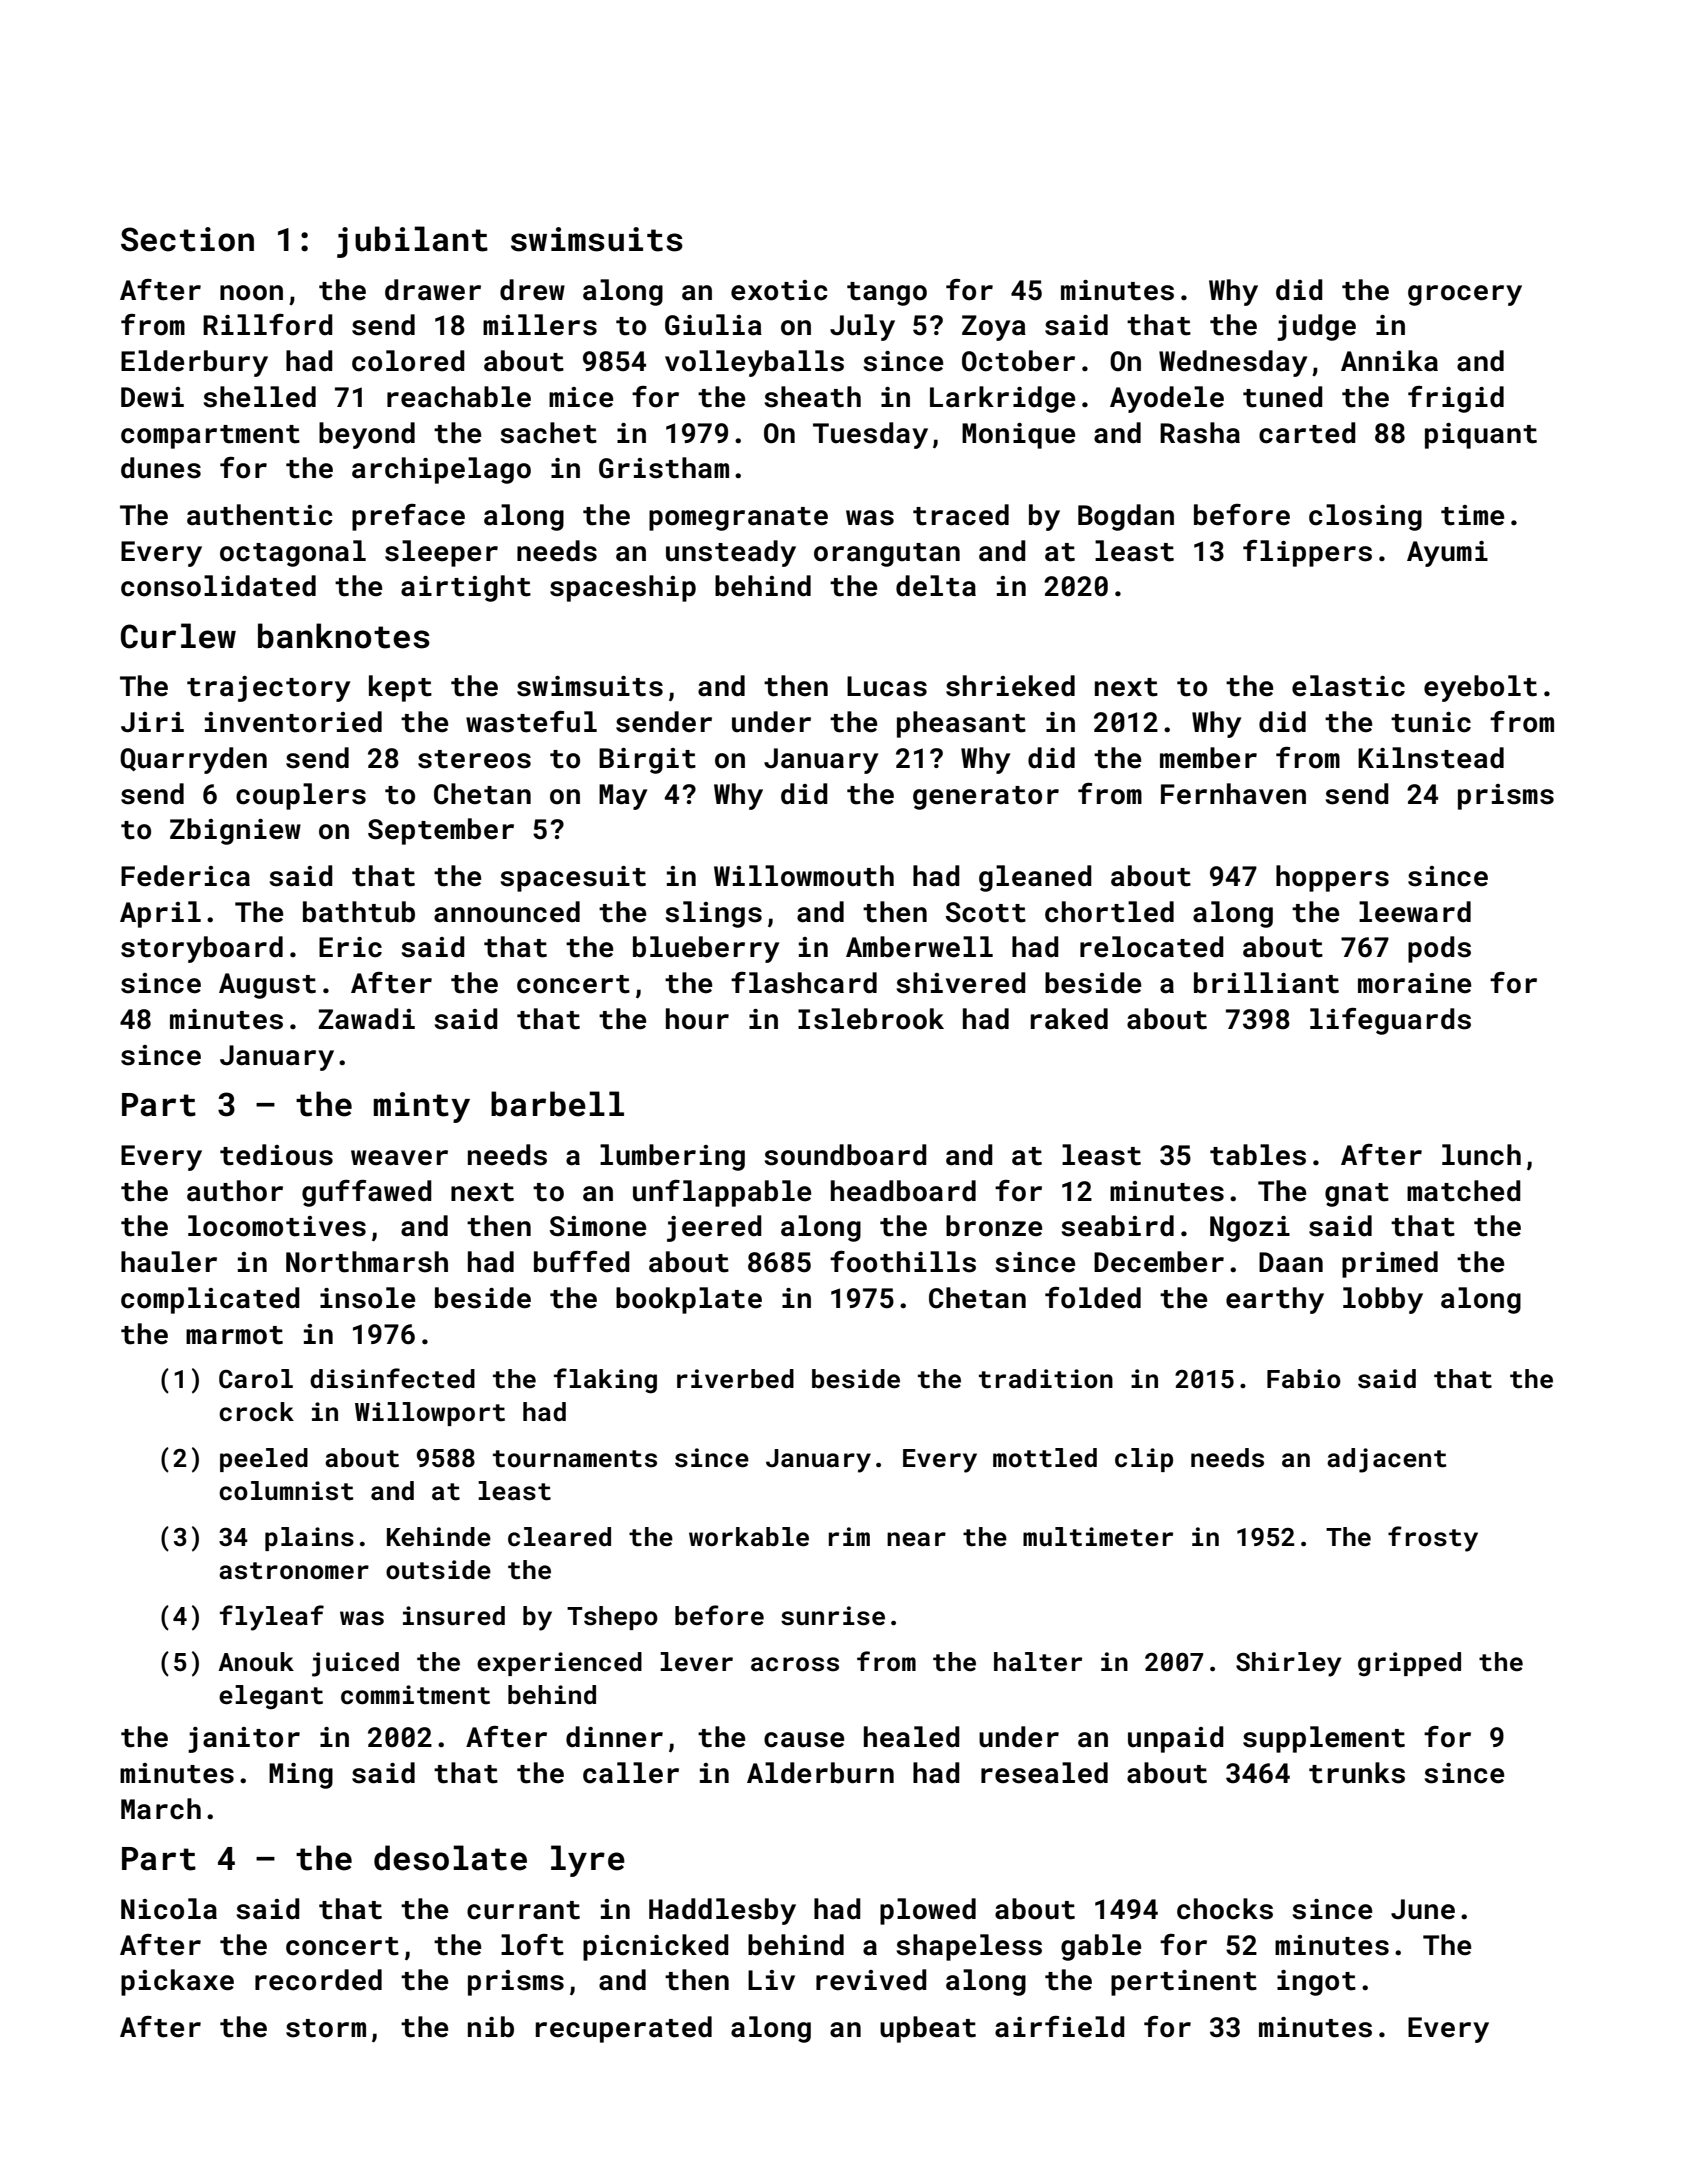 The width and height of the screenshot is (1683, 2178). Describe the element at coordinates (277, 1226) in the screenshot. I see `locomotives` at that location.
